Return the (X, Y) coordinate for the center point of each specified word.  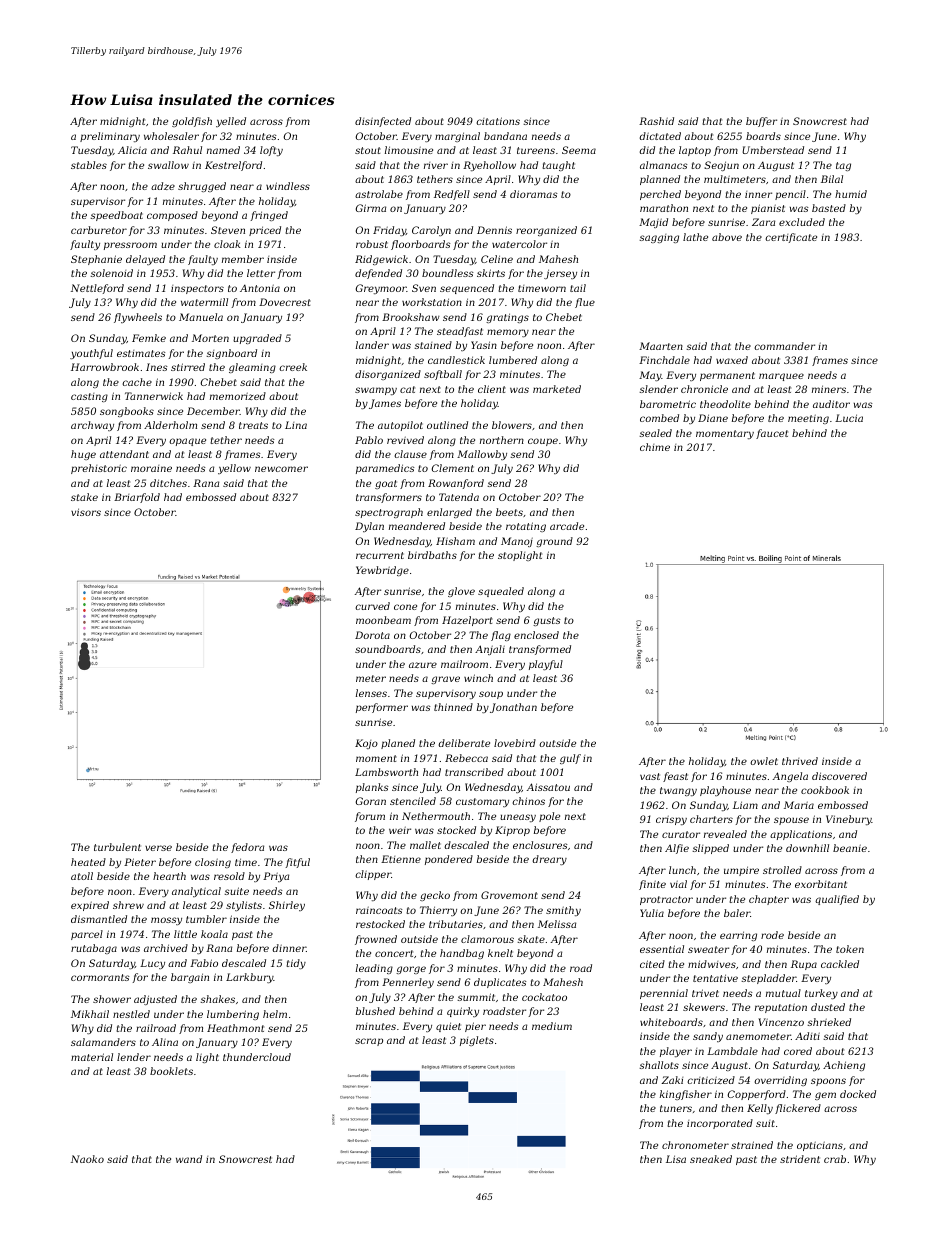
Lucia (849, 418)
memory (508, 333)
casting (89, 397)
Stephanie (96, 260)
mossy (166, 921)
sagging (659, 238)
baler (737, 913)
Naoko (87, 1159)
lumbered (513, 360)
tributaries (456, 924)
